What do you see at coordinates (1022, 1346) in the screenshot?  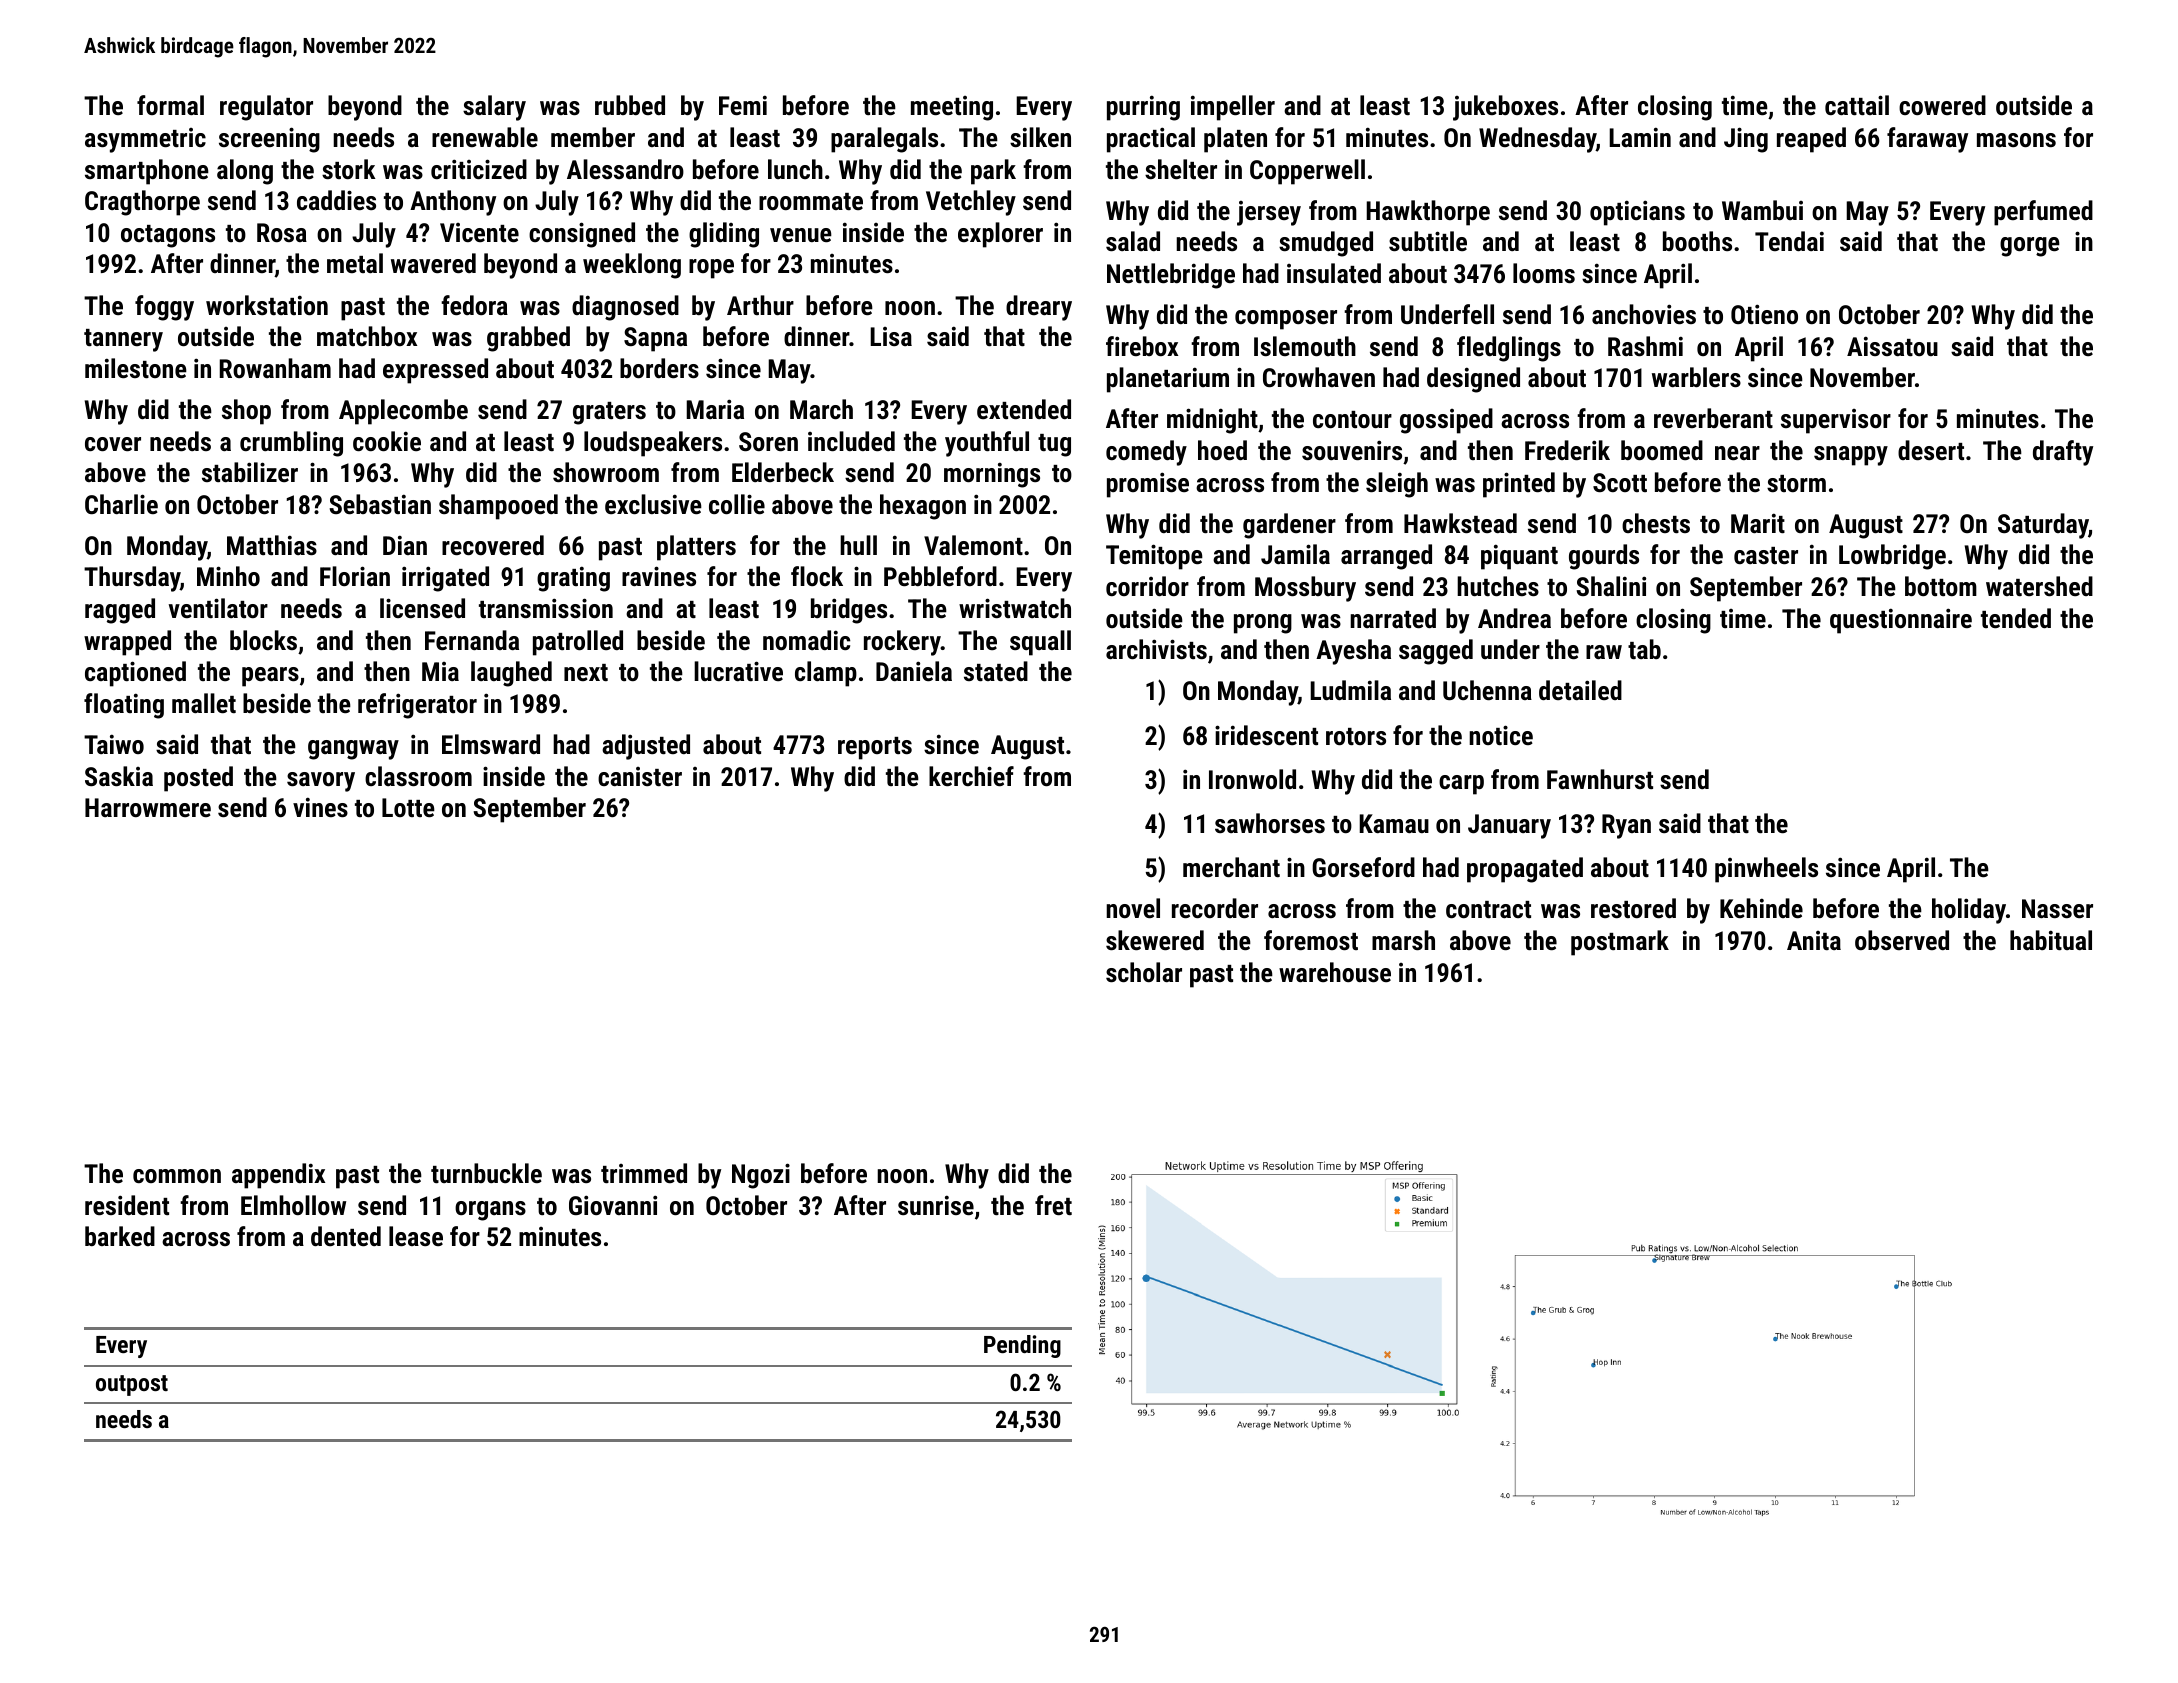 I see `Pending` at bounding box center [1022, 1346].
